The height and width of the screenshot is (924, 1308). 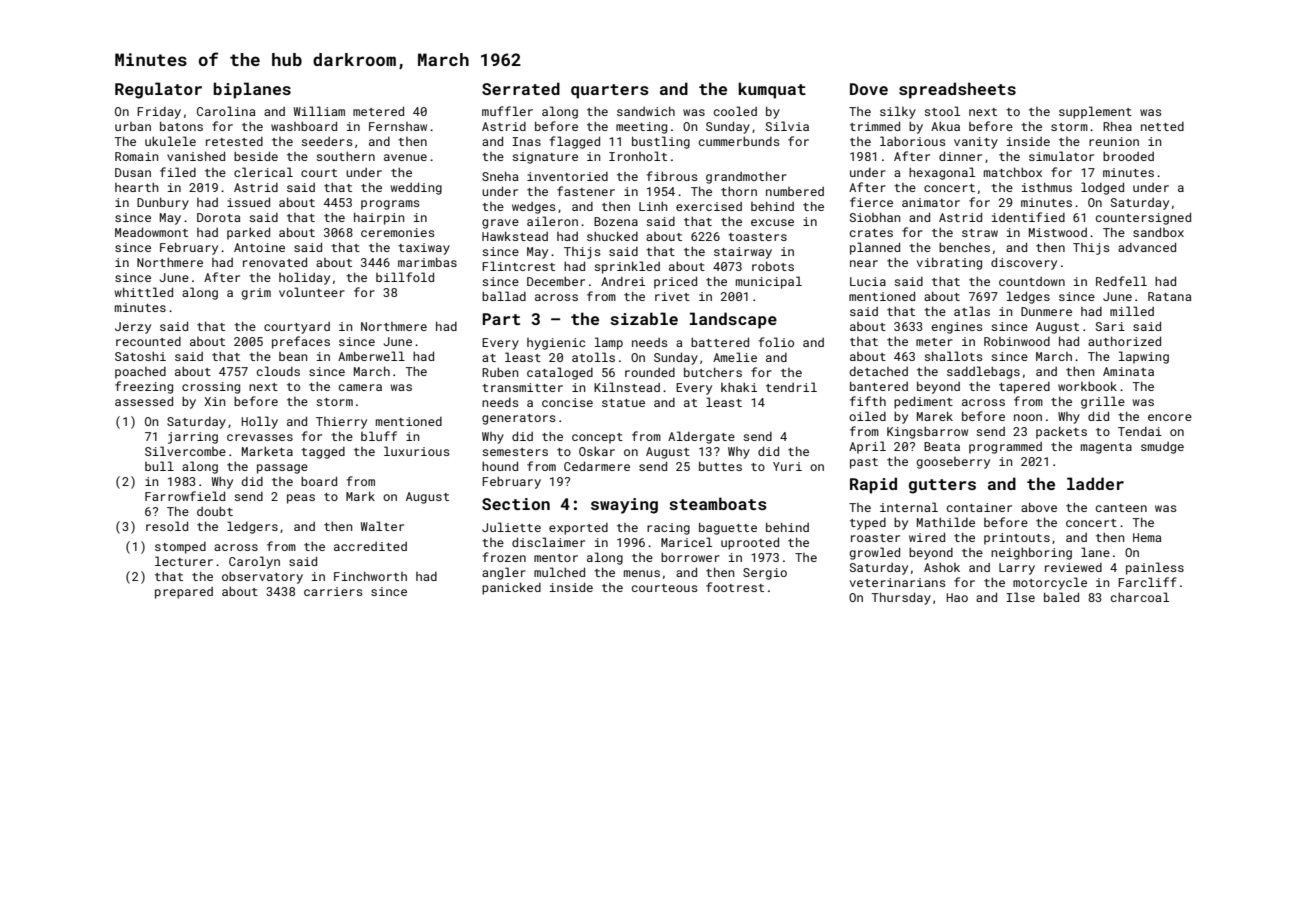 What do you see at coordinates (545, 158) in the screenshot?
I see `signature` at bounding box center [545, 158].
